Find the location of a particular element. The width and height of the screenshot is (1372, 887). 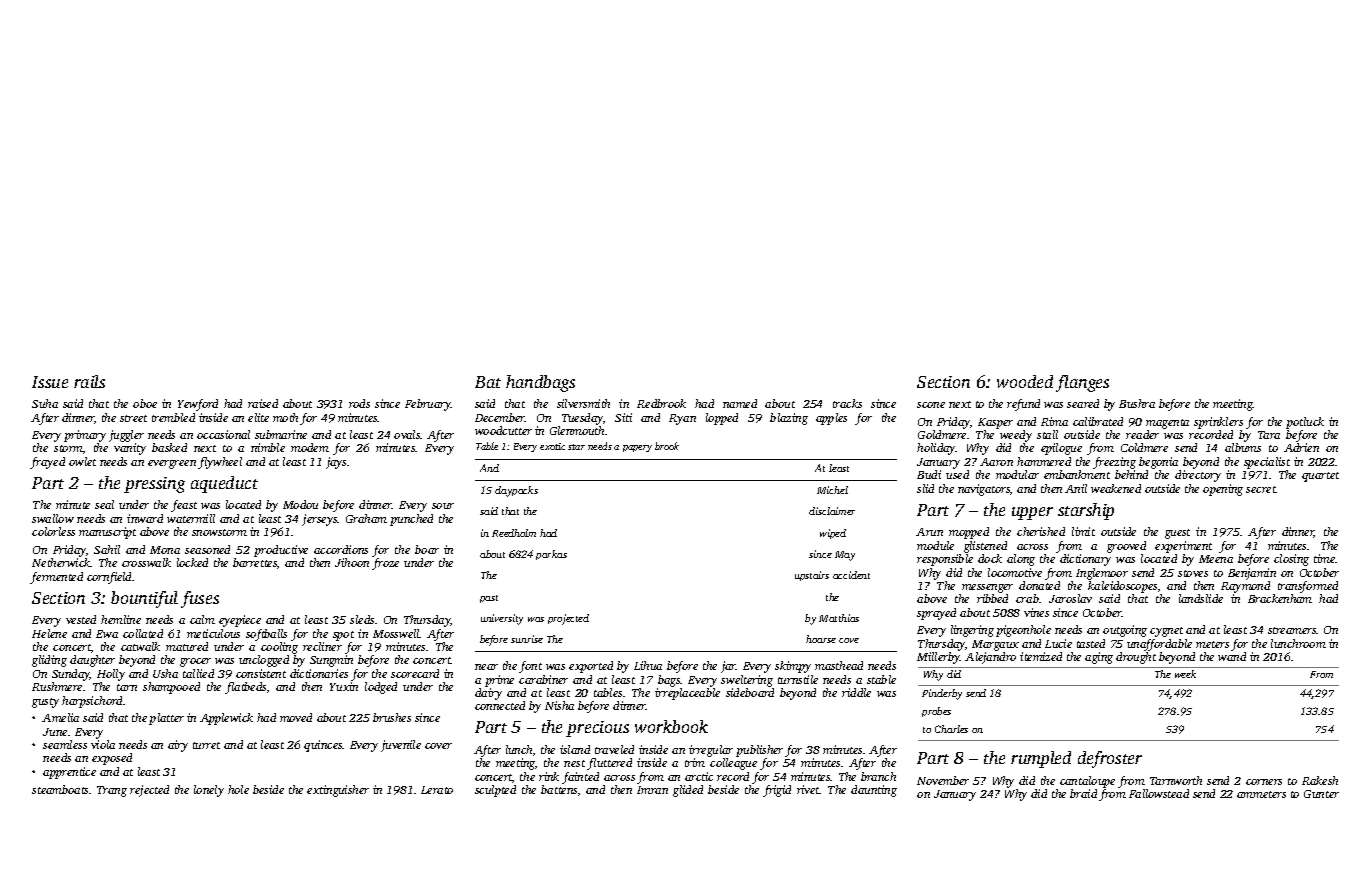

disclaimer is located at coordinates (832, 511).
